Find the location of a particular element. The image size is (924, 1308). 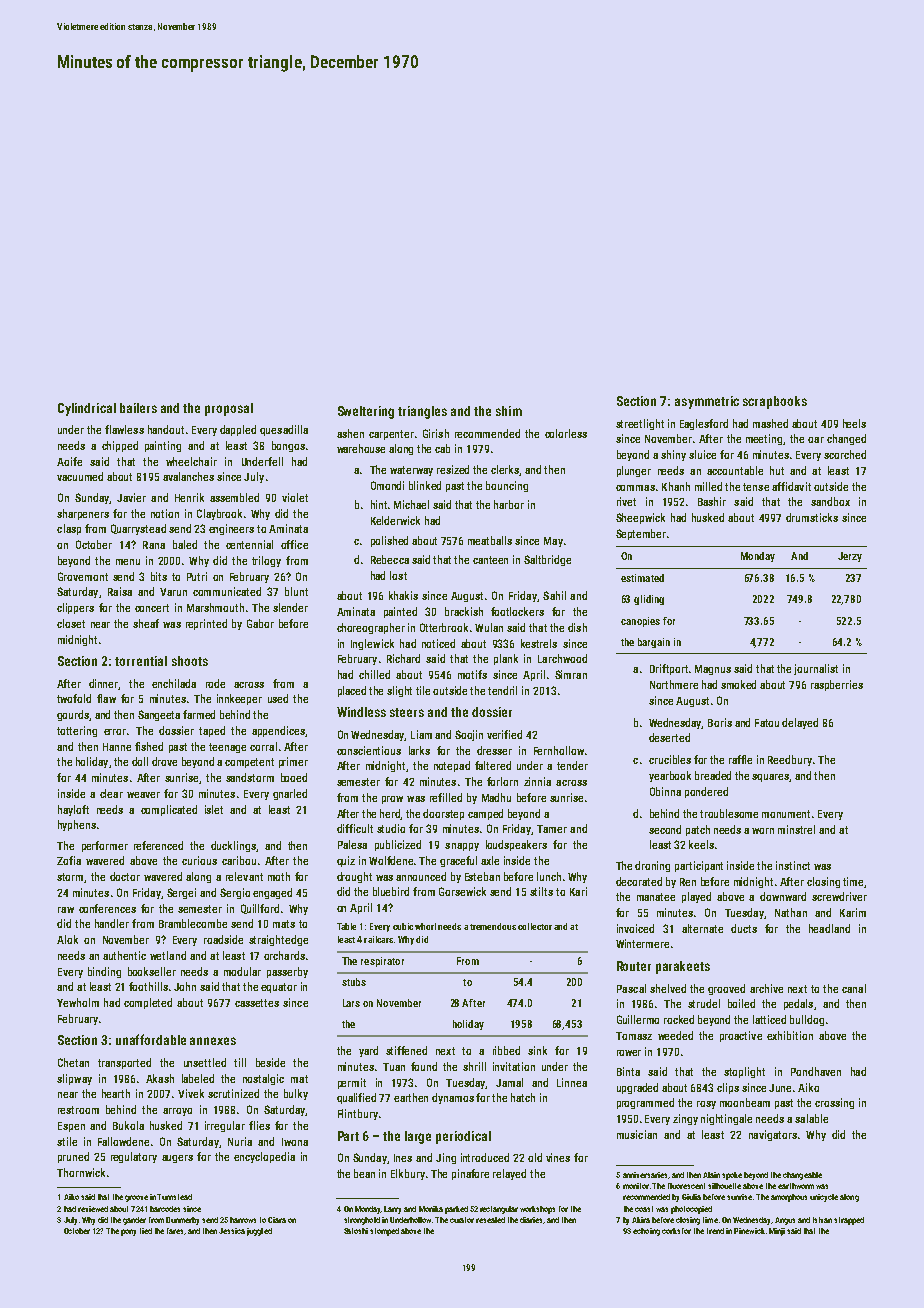

canal is located at coordinates (854, 988).
